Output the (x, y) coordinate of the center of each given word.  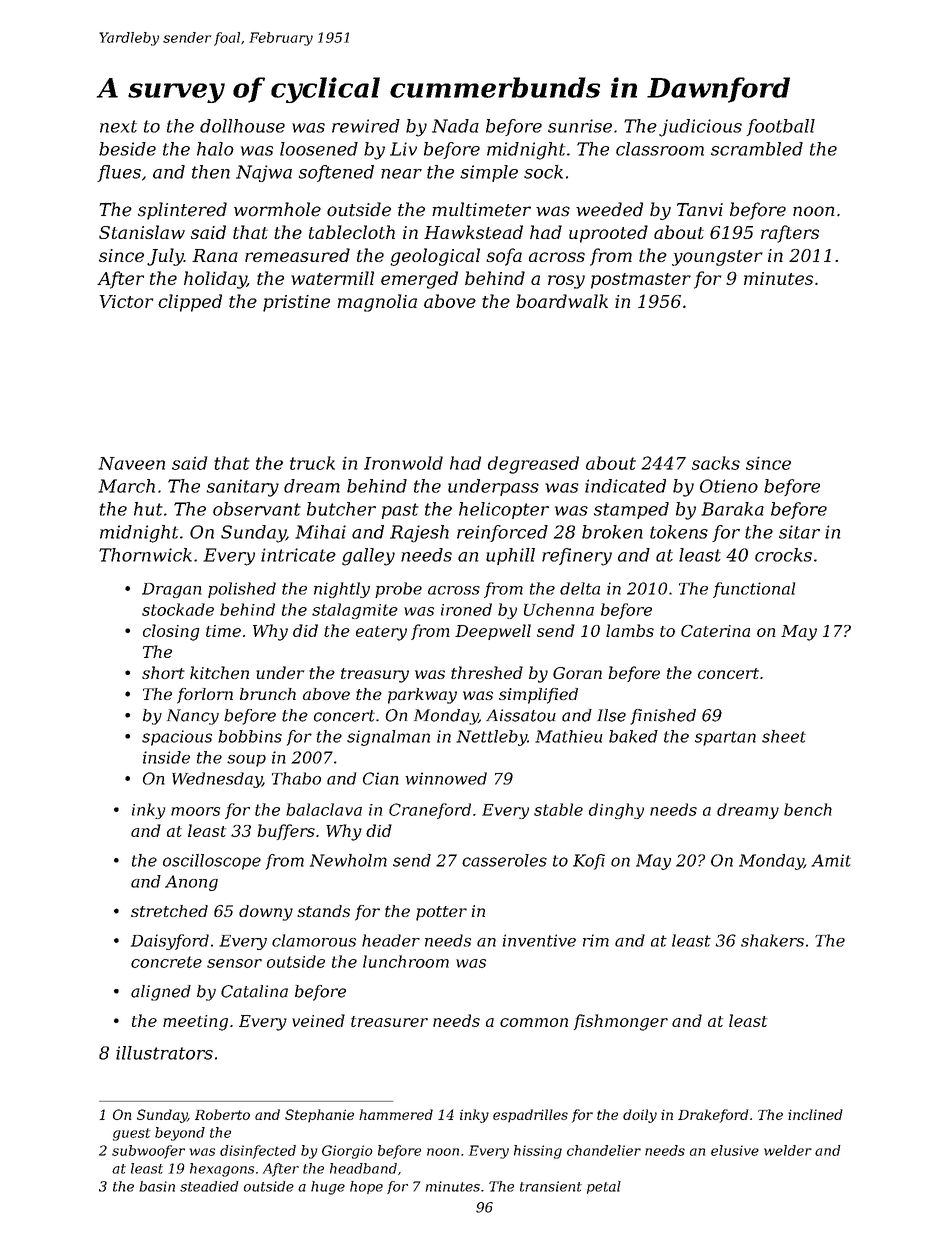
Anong (191, 883)
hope (366, 1187)
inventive (539, 940)
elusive (735, 1150)
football (780, 127)
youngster (717, 258)
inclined (815, 1114)
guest (131, 1134)
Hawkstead (473, 232)
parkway (422, 696)
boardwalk (562, 301)
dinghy (616, 811)
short (163, 672)
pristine (296, 303)
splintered (182, 211)
